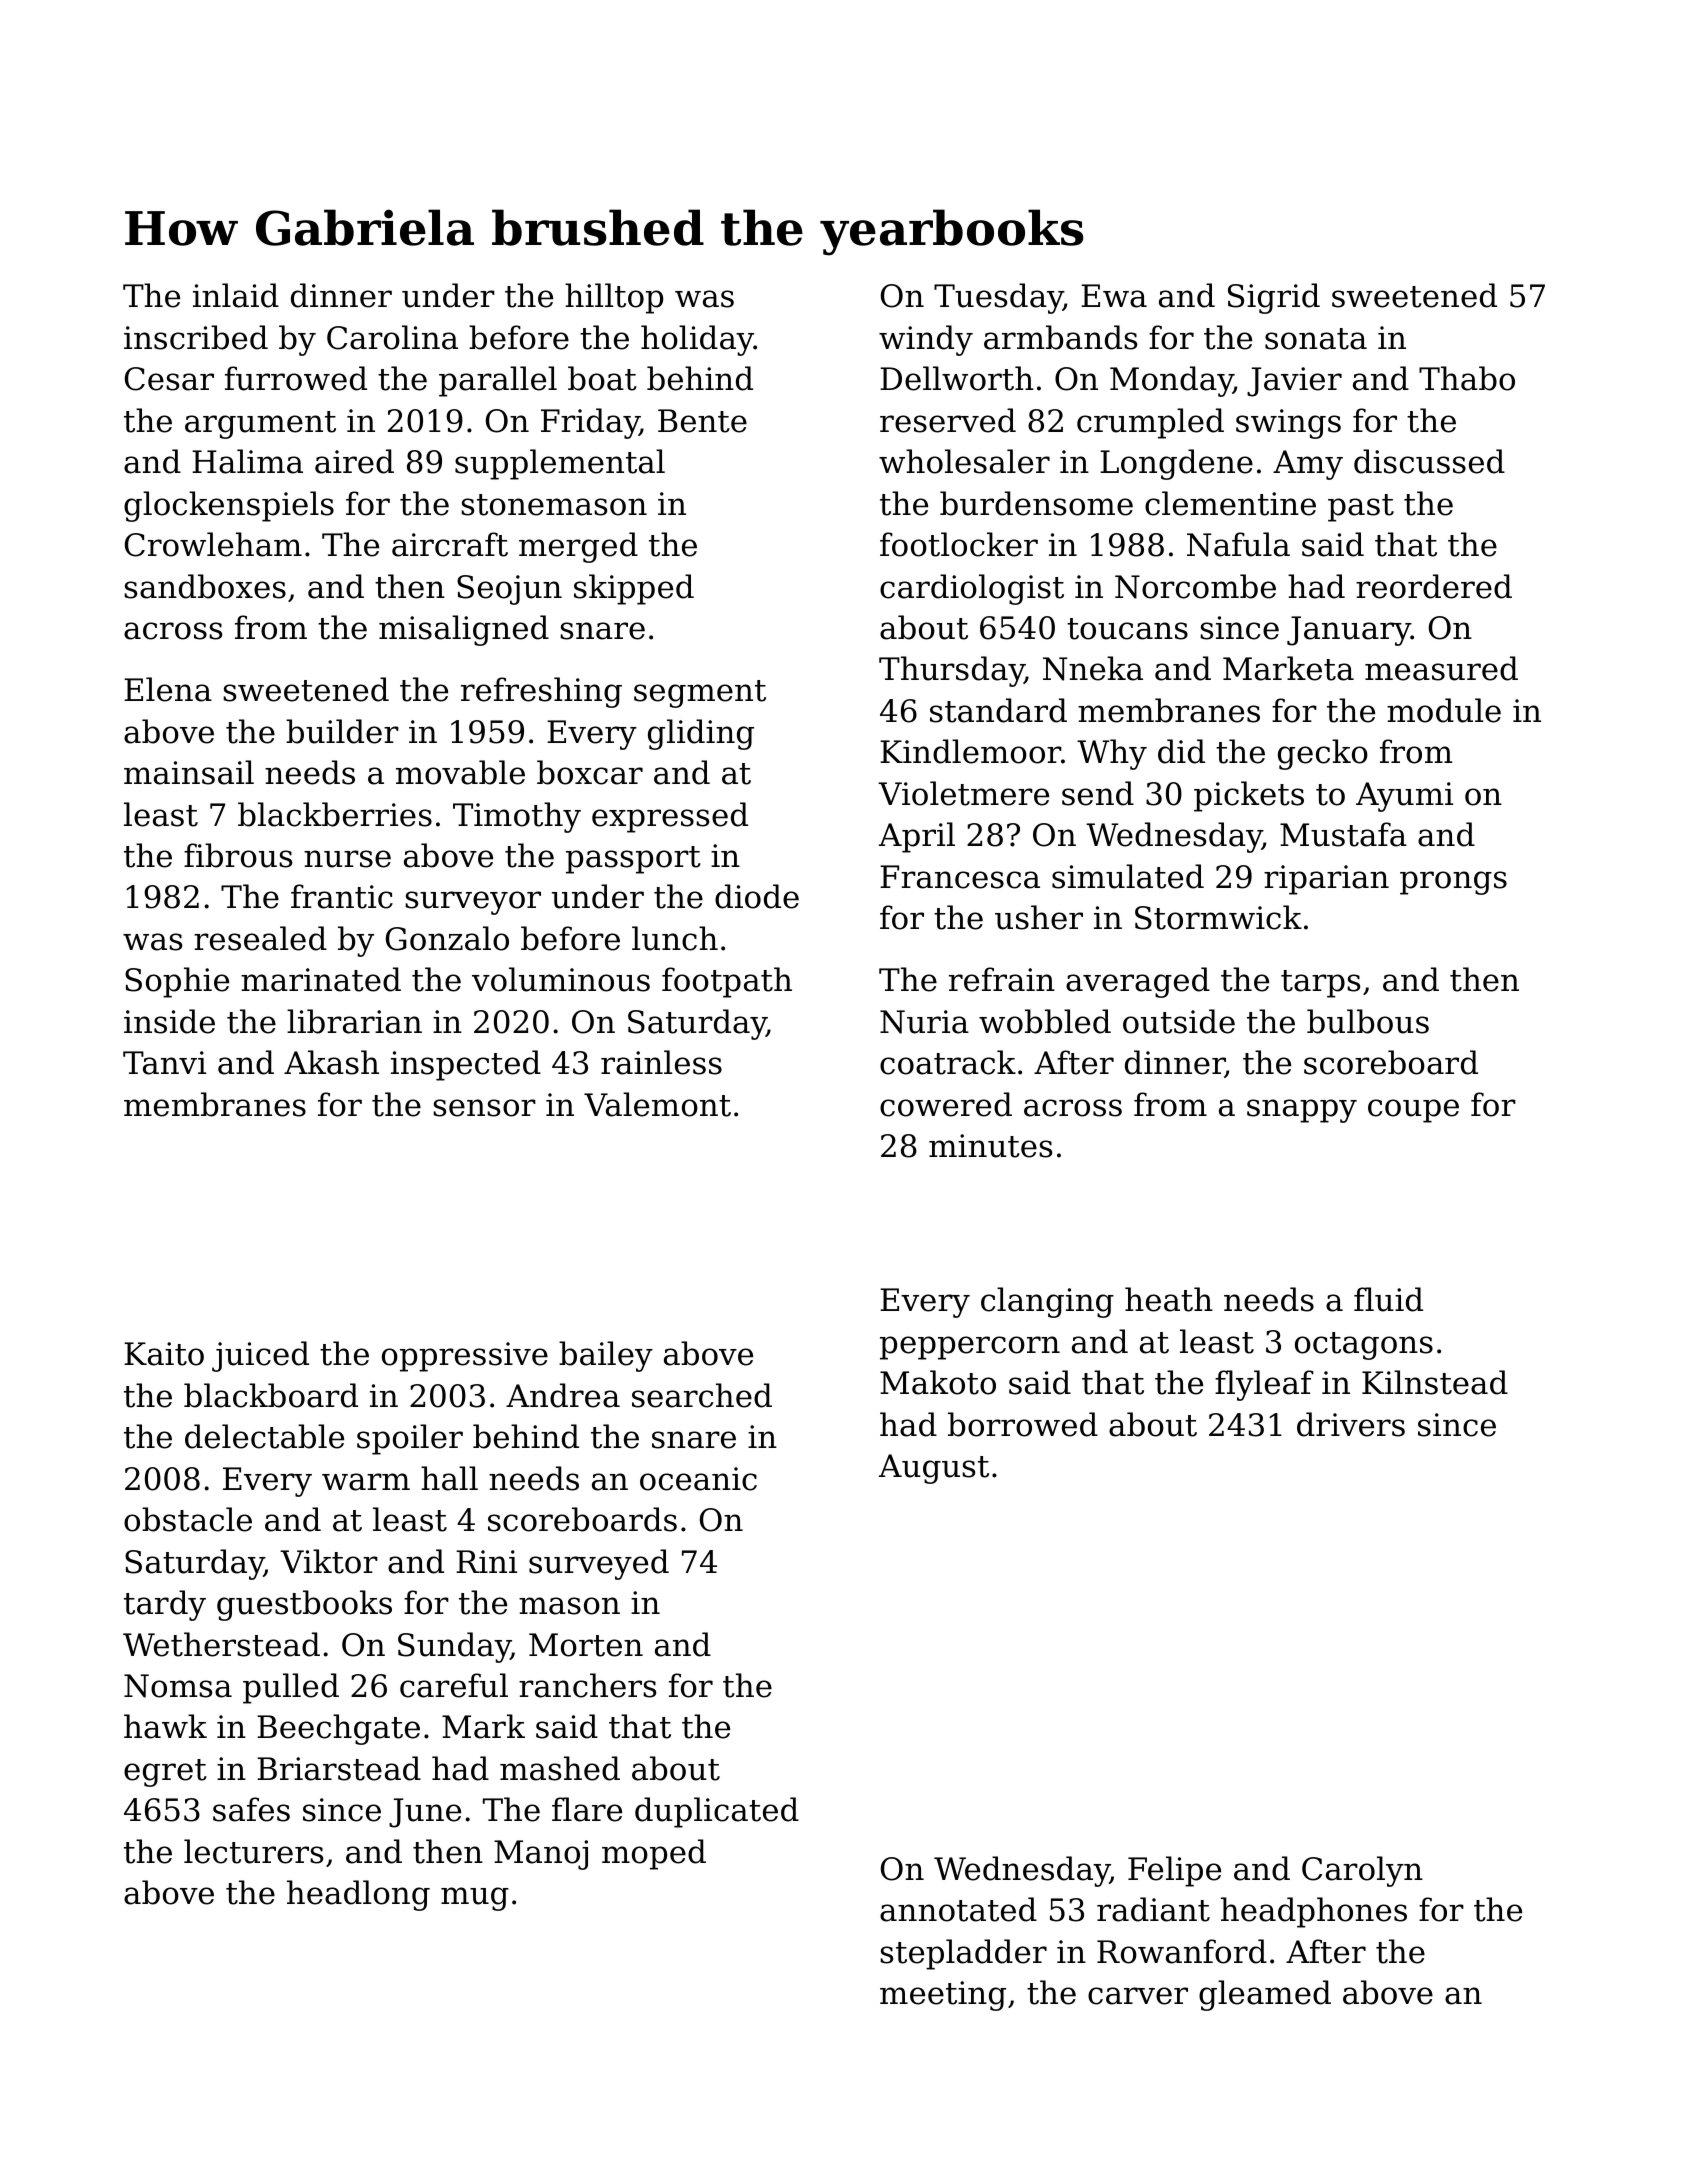  What do you see at coordinates (342, 731) in the image?
I see `builder` at bounding box center [342, 731].
